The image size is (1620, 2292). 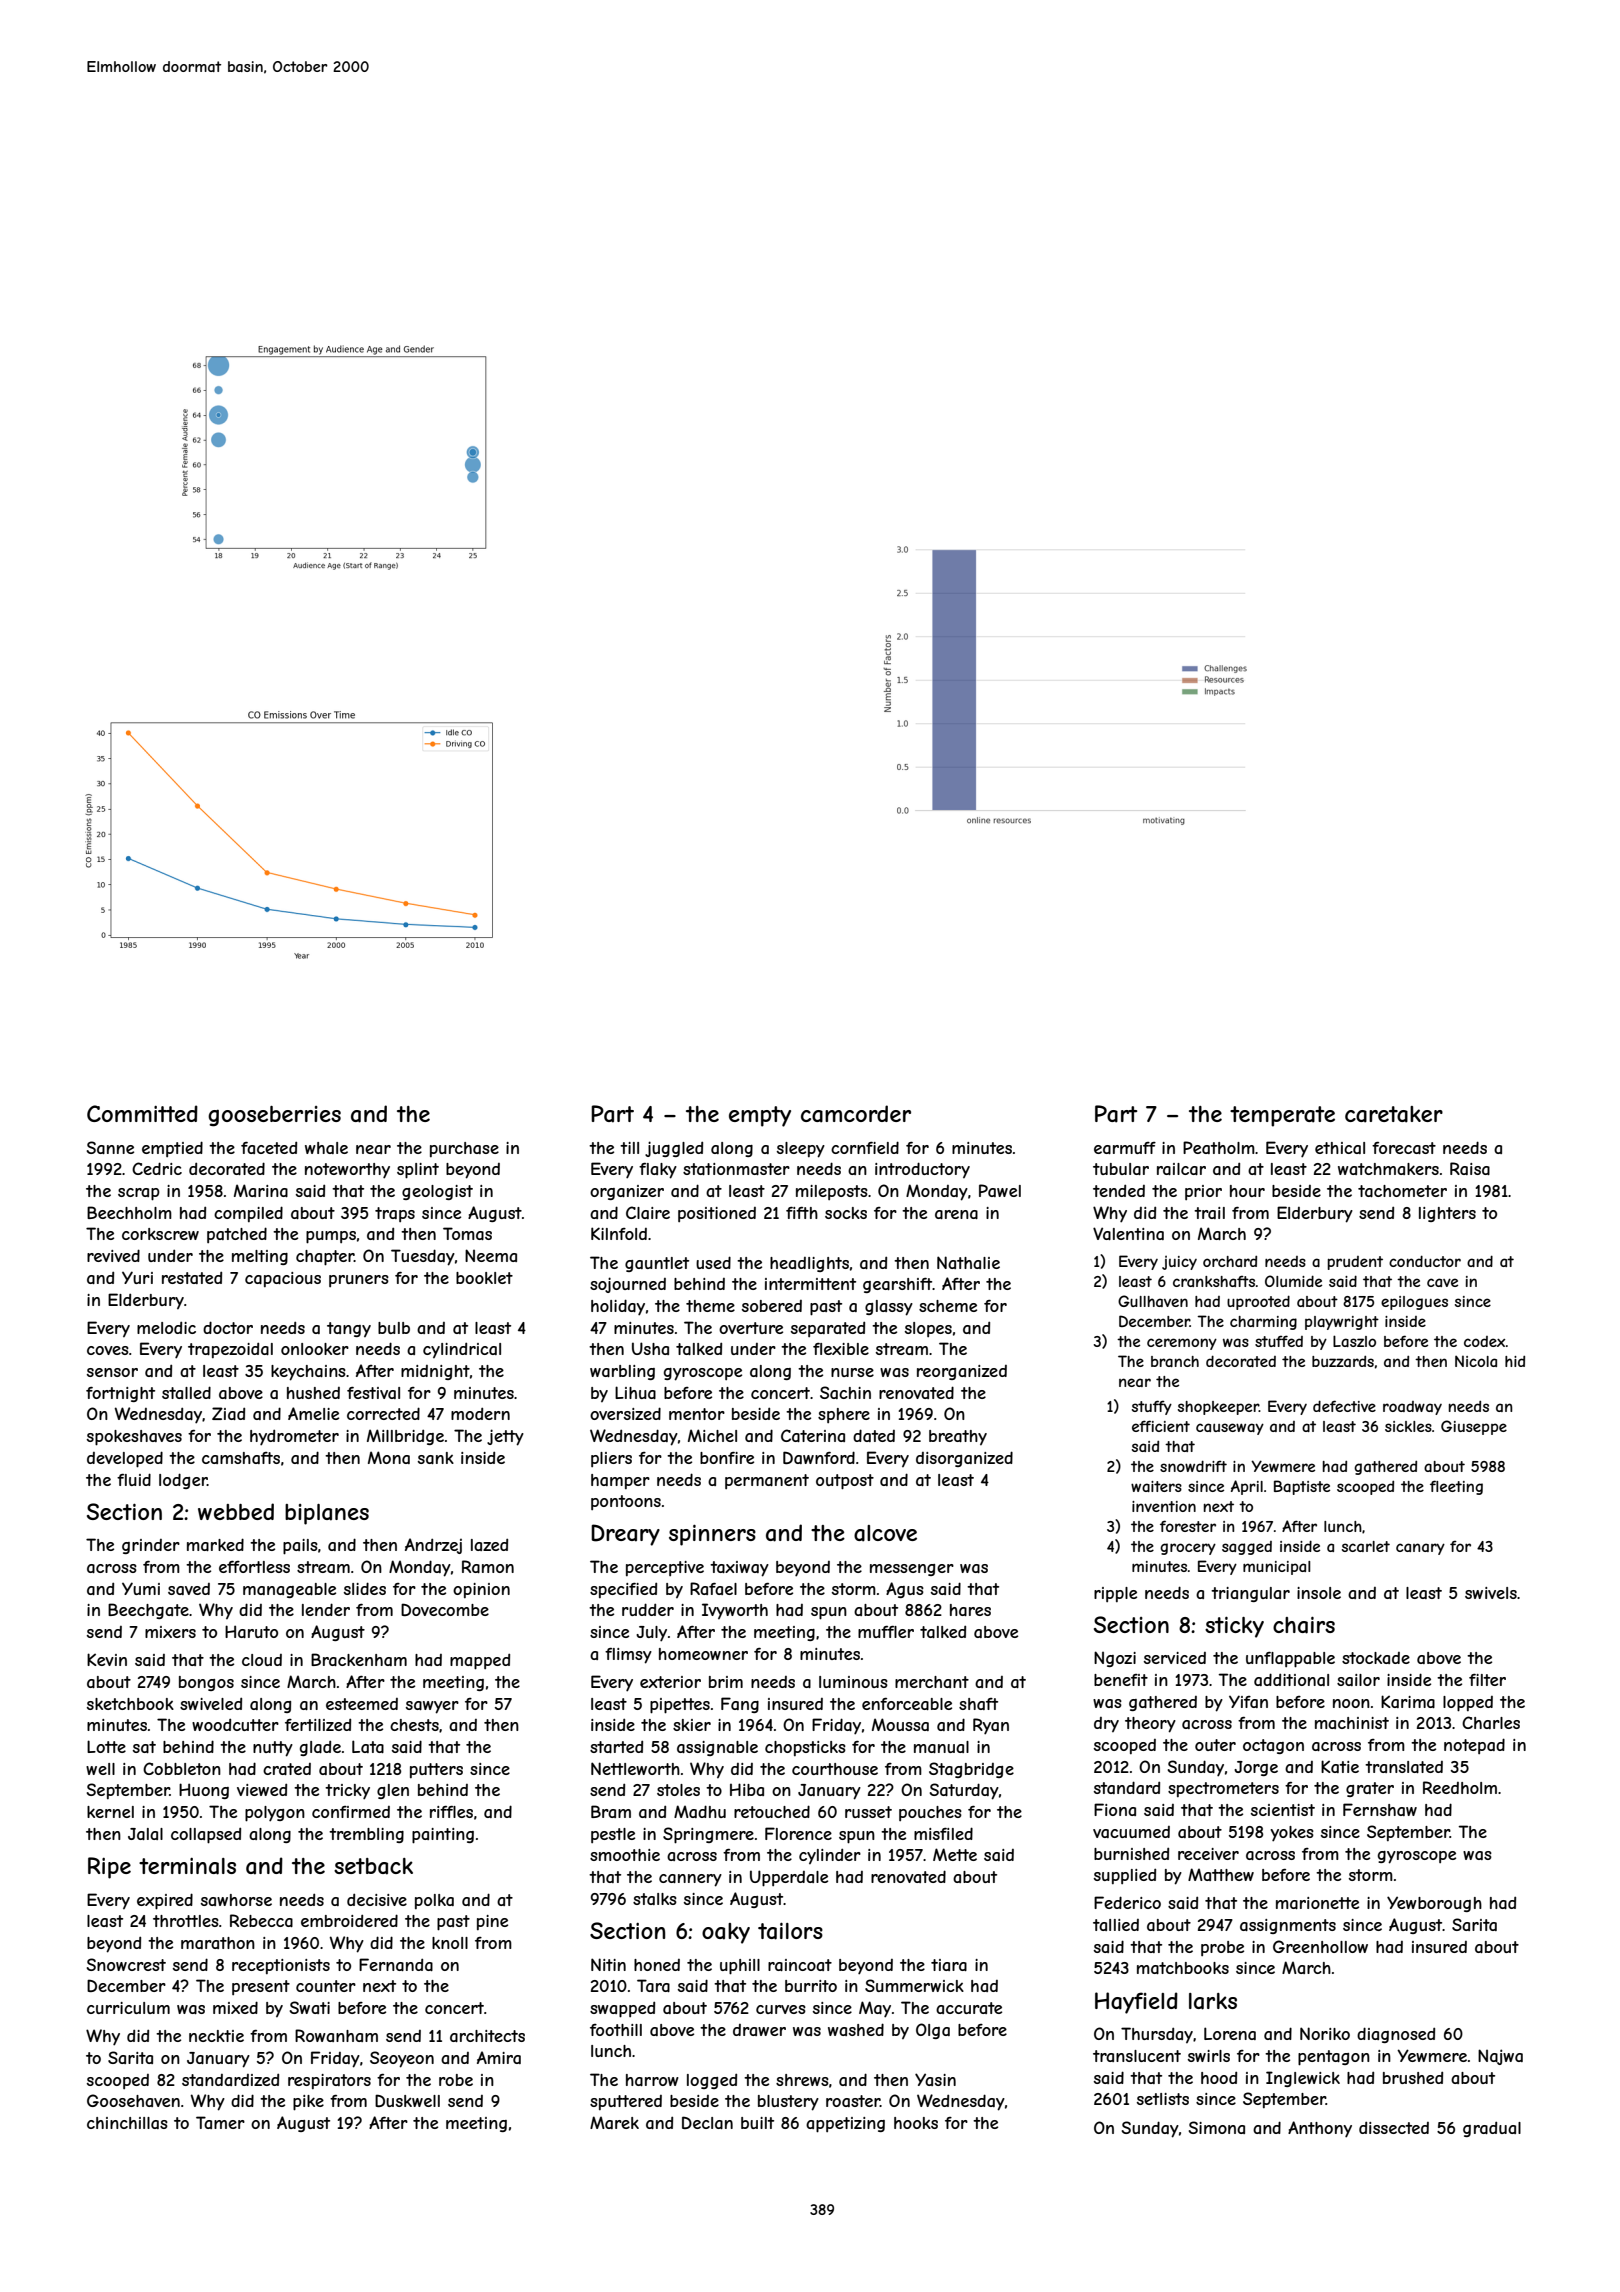 What do you see at coordinates (856, 1114) in the screenshot?
I see `camcorder` at bounding box center [856, 1114].
